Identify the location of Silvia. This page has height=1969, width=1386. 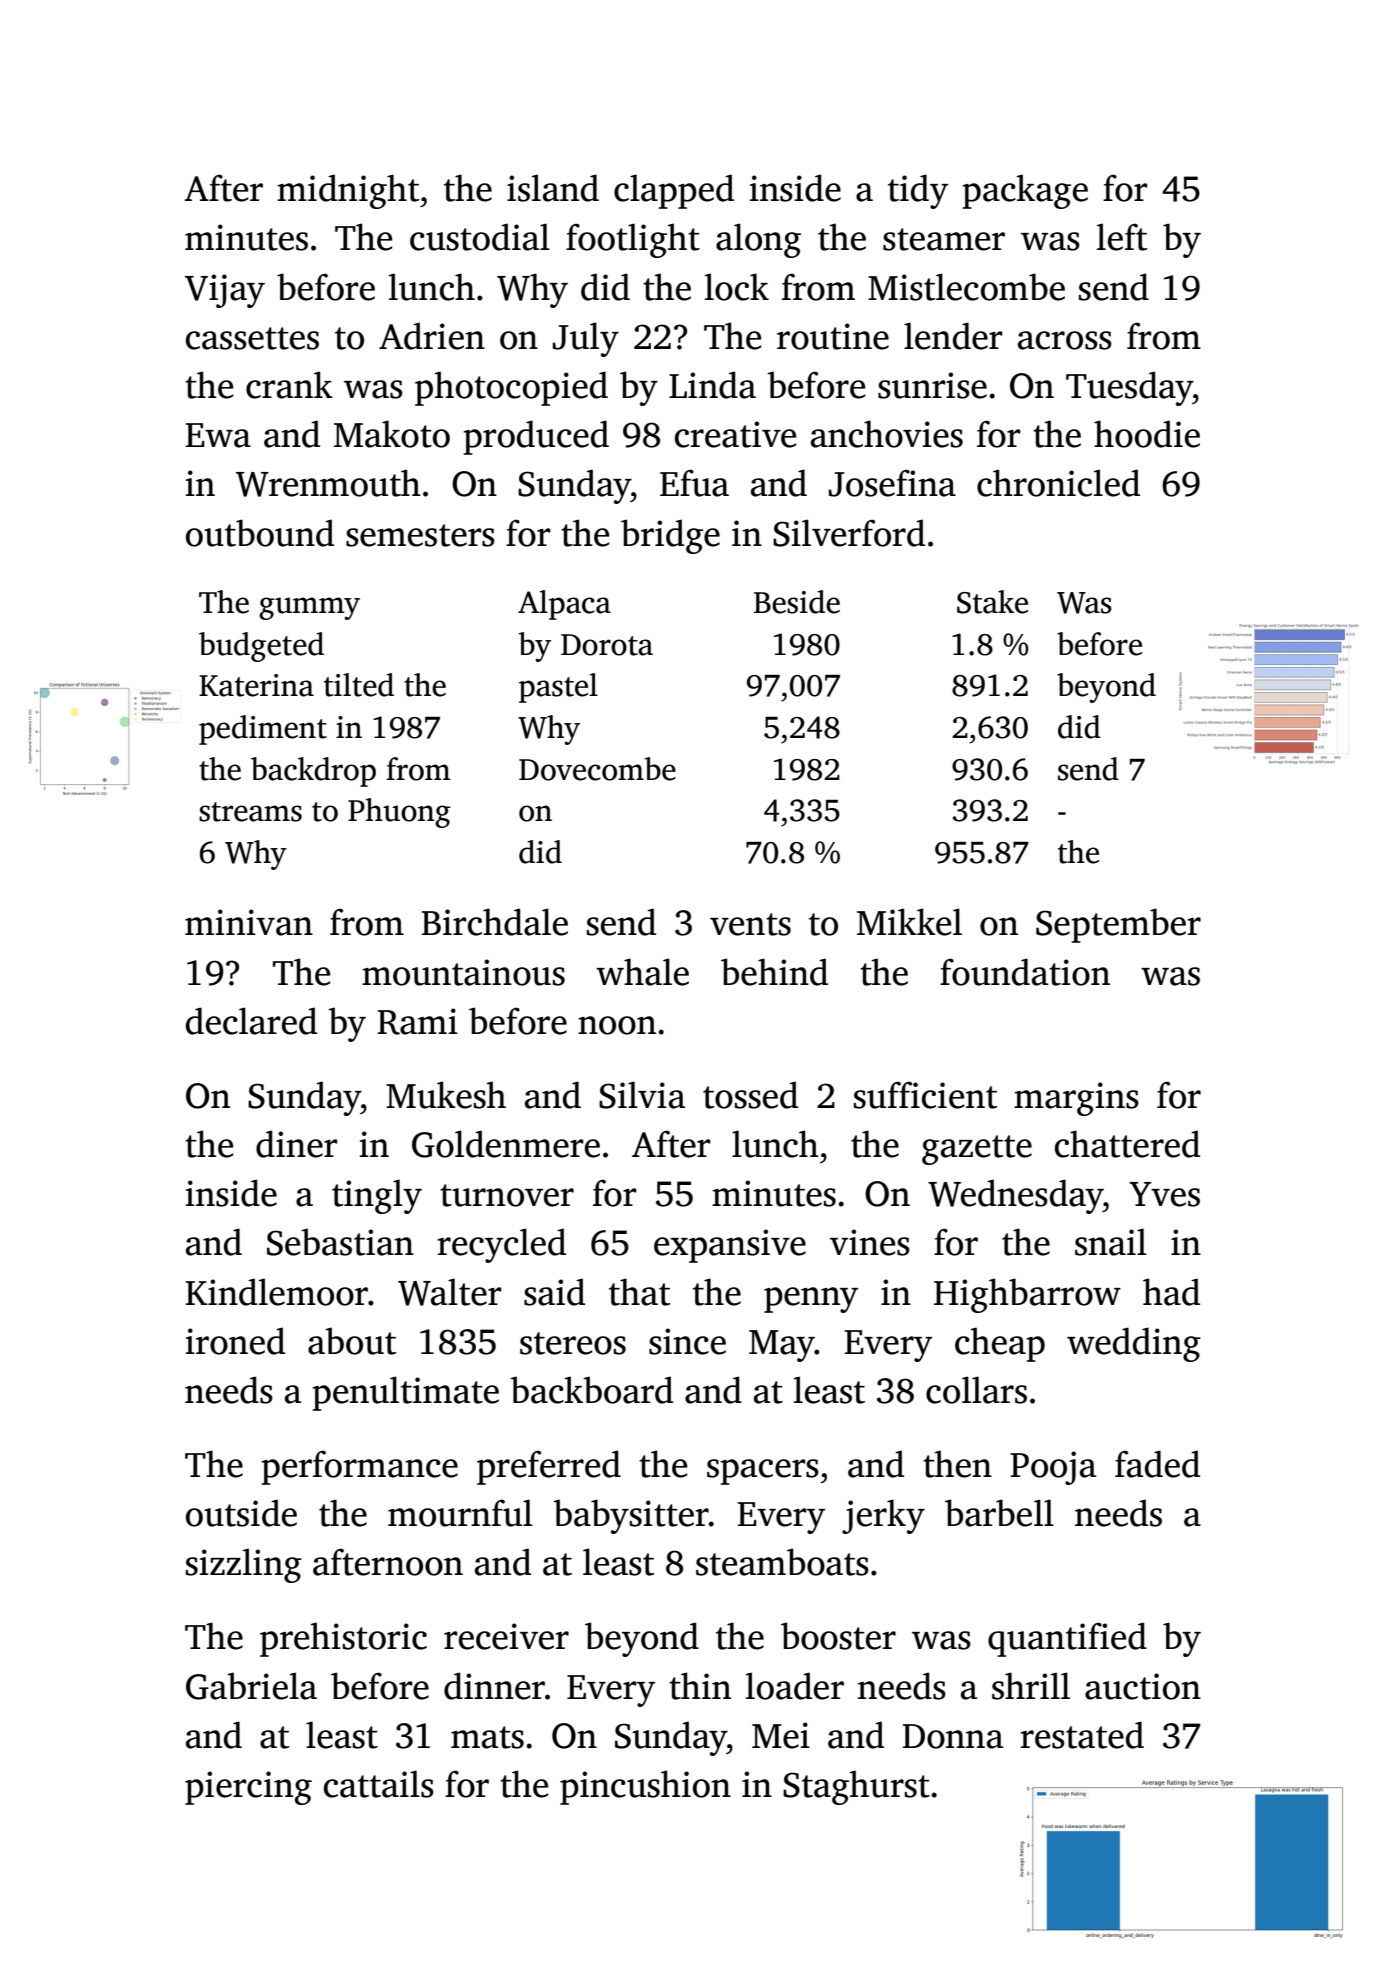
(642, 1095).
